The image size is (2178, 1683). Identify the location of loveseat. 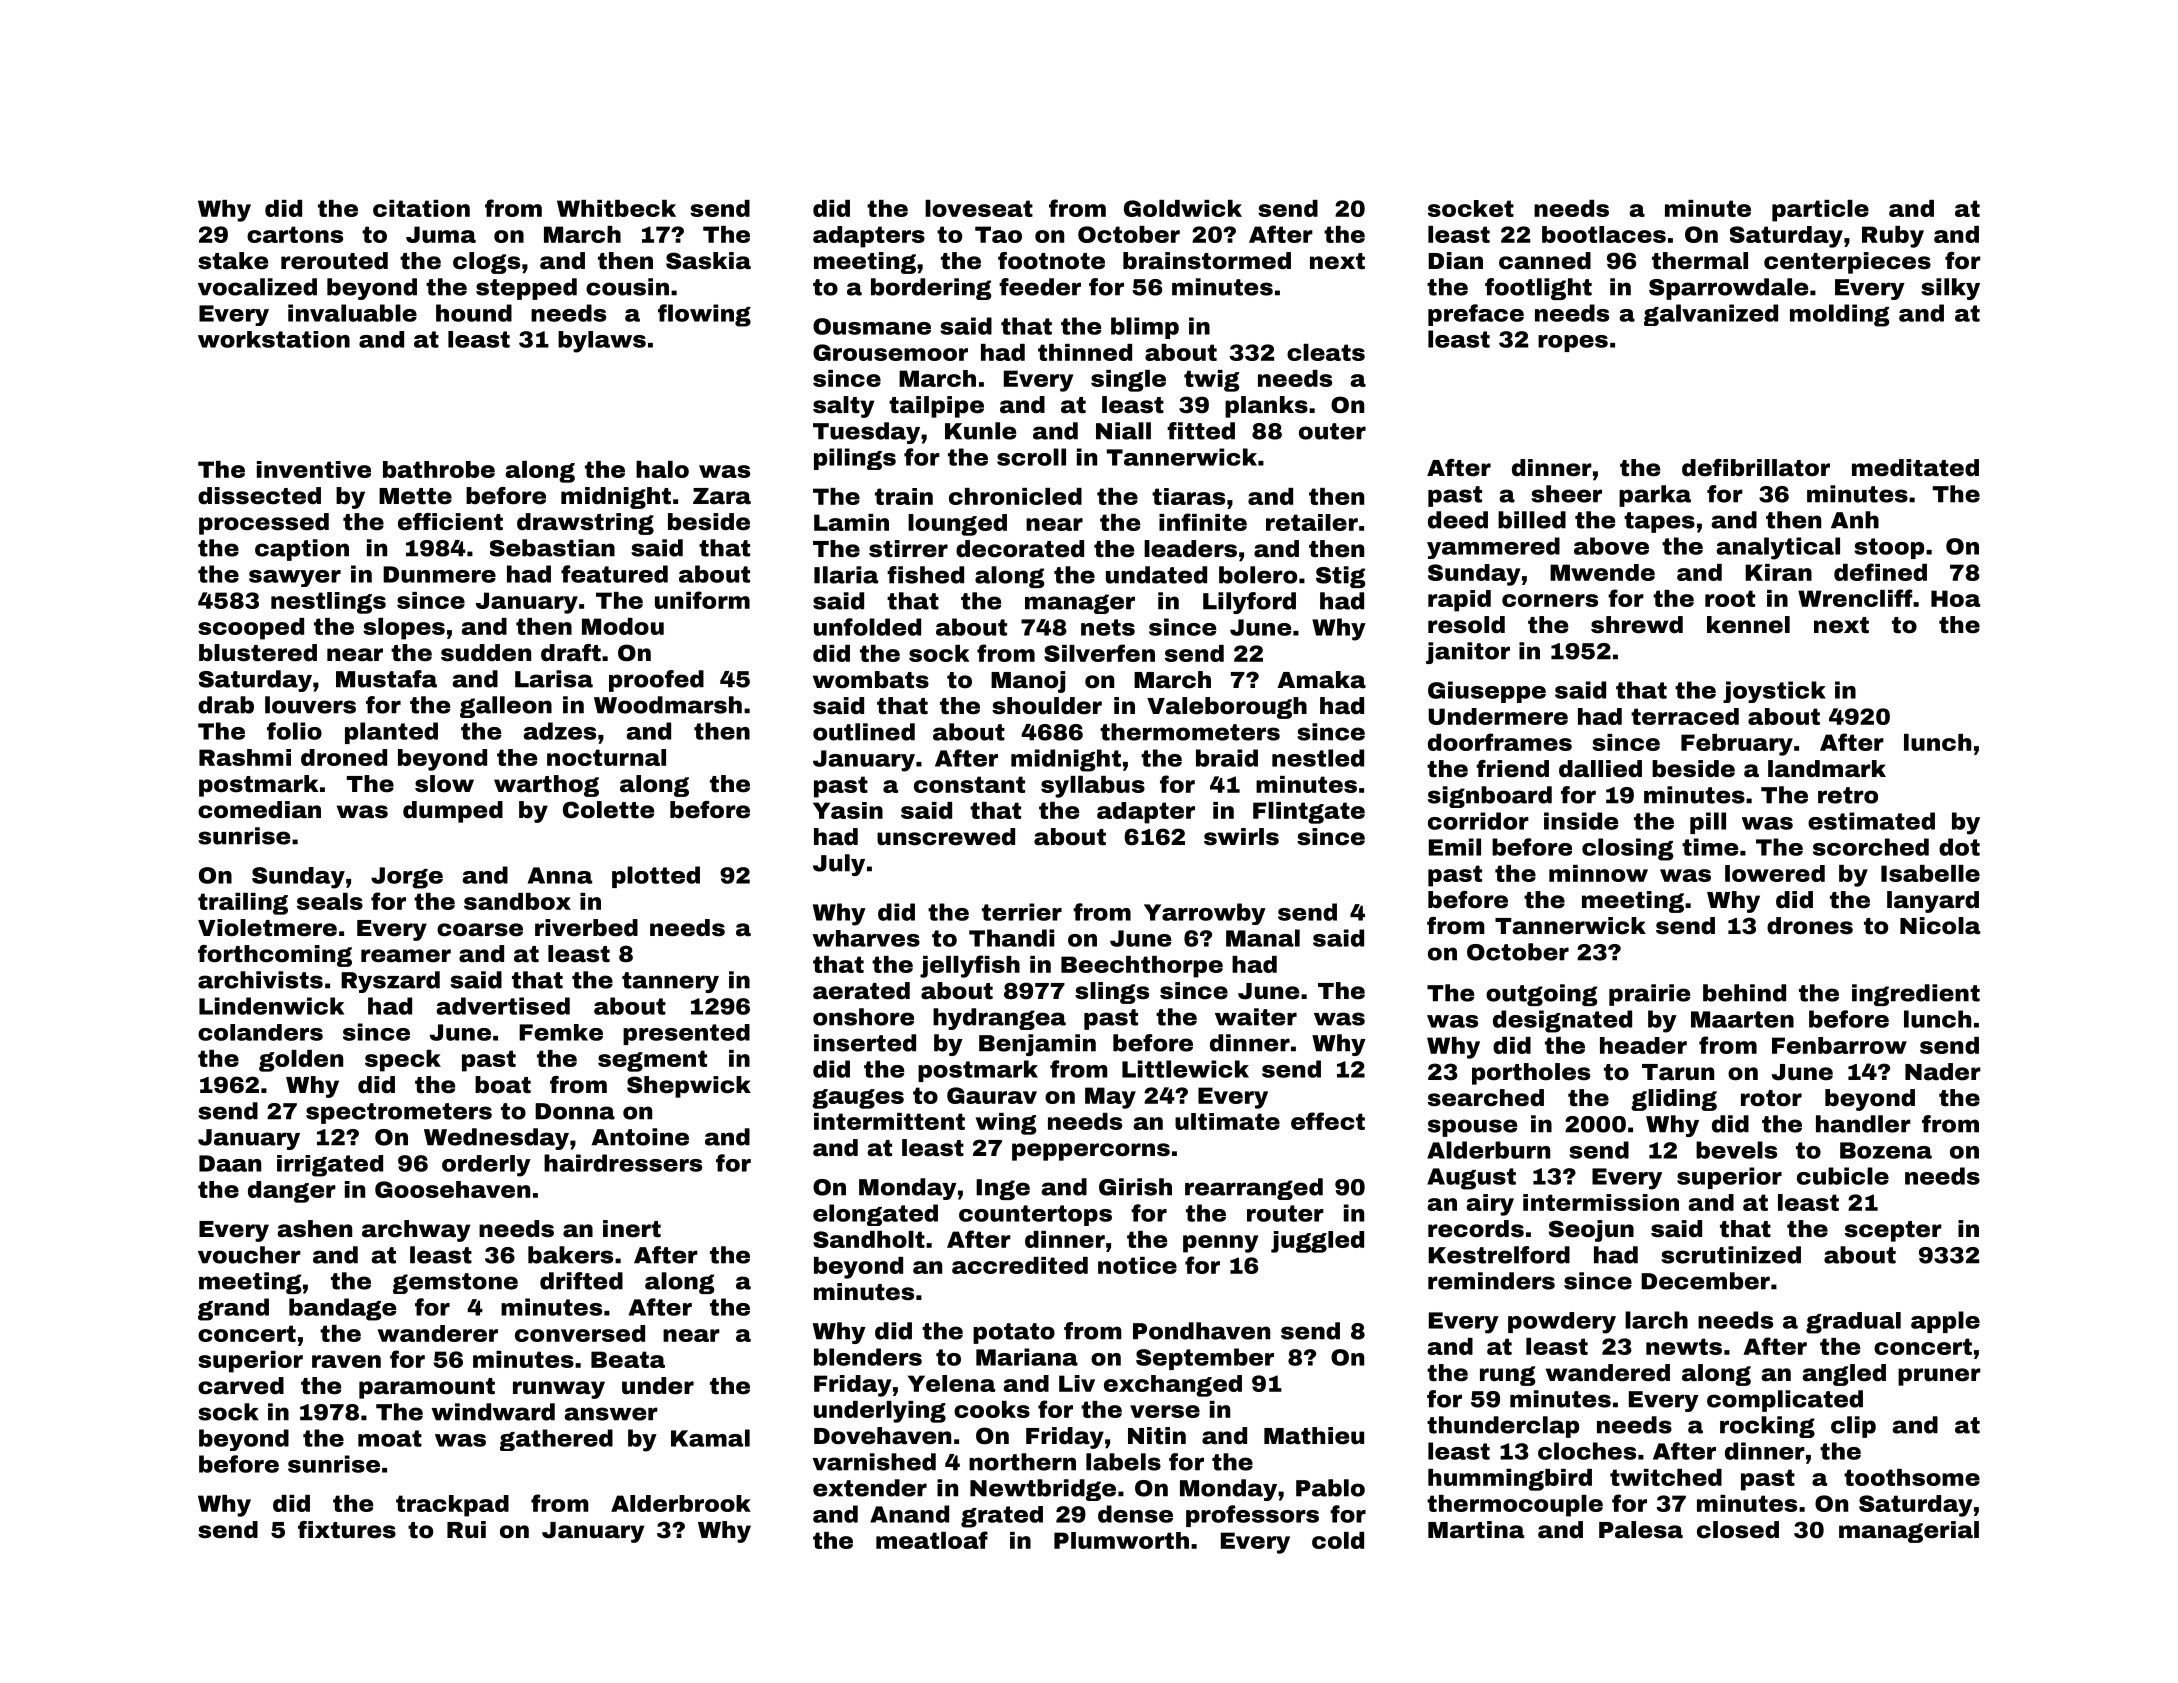
(979, 208).
